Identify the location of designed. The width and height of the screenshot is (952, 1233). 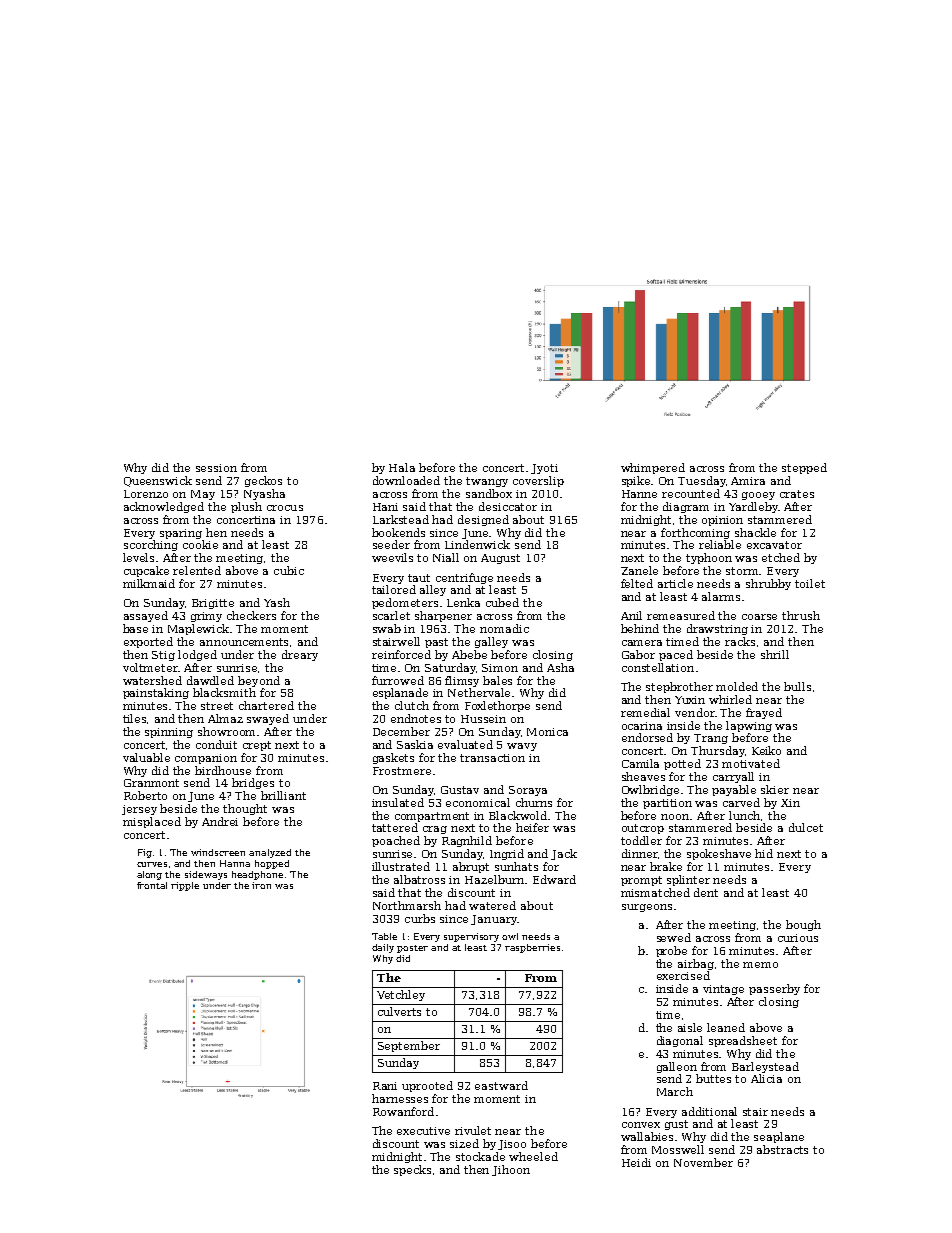
(483, 520).
